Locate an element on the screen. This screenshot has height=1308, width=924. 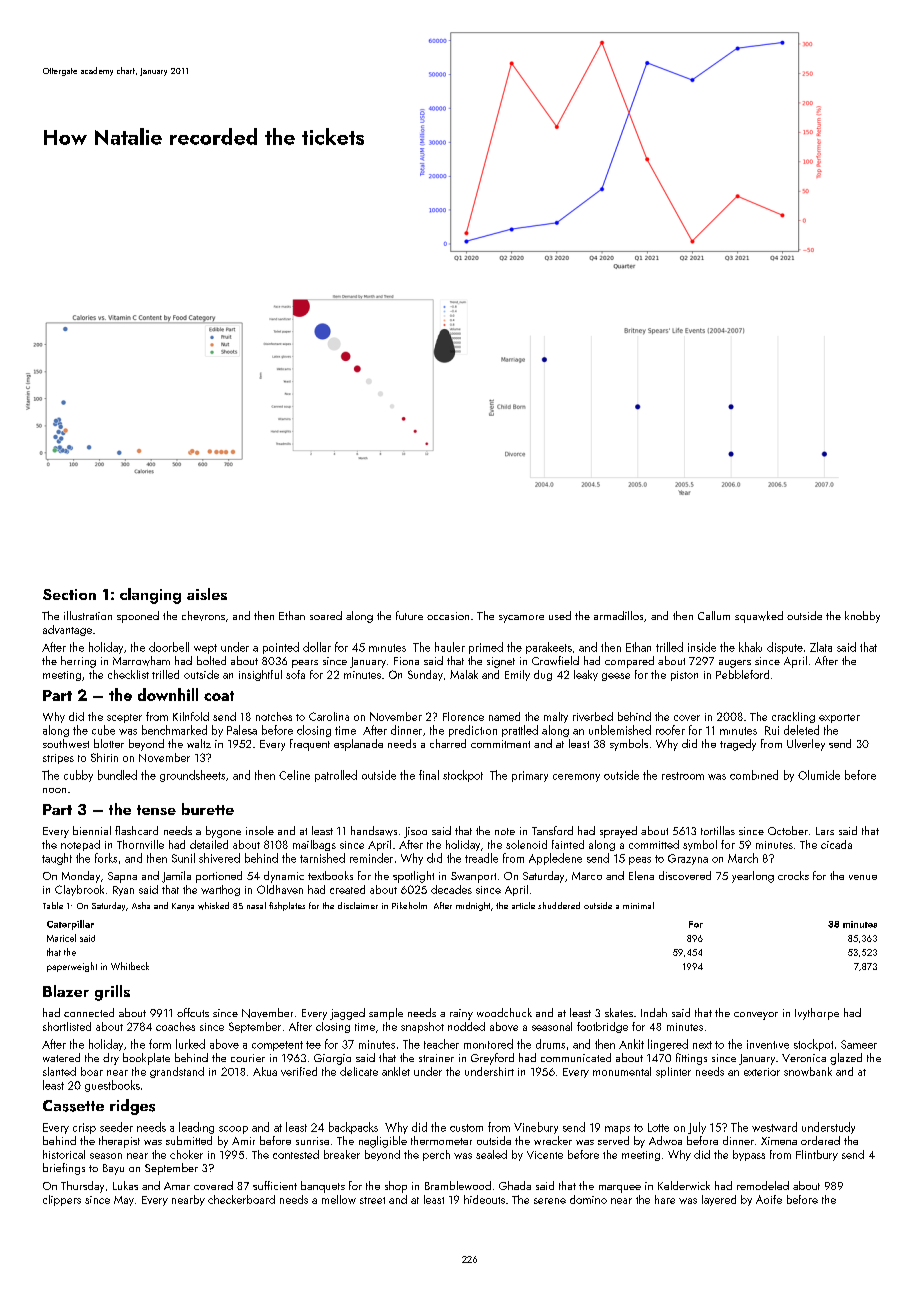
groundsheets is located at coordinates (192, 776).
